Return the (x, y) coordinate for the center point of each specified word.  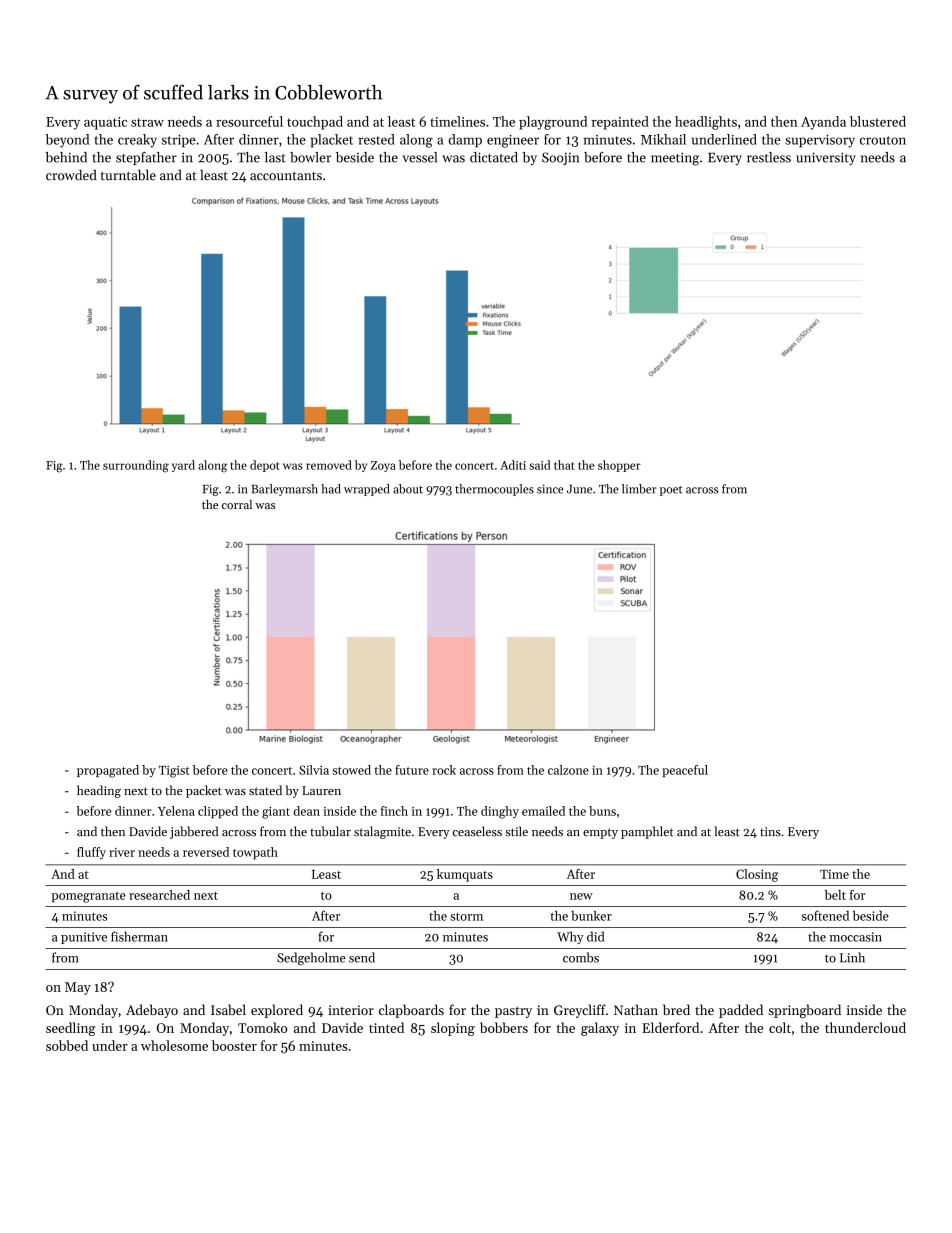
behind (66, 157)
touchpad (315, 123)
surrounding (136, 466)
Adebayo (152, 1011)
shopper (619, 466)
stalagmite (382, 832)
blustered (878, 121)
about (408, 489)
